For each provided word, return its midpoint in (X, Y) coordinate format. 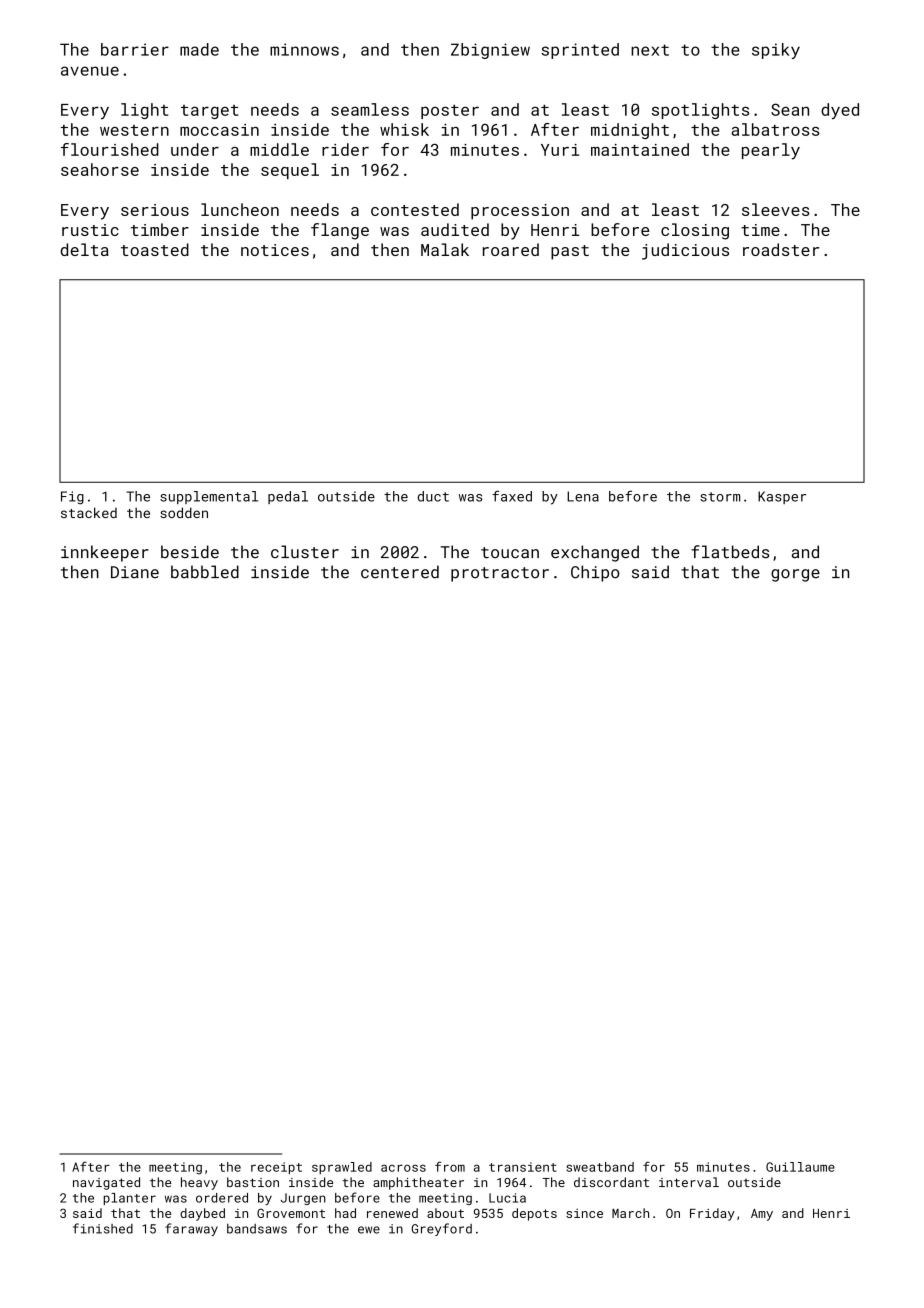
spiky (776, 51)
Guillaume (800, 1167)
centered (400, 572)
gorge (795, 575)
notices (275, 250)
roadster (781, 249)
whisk (404, 129)
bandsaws (257, 1229)
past (570, 252)
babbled (205, 572)
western (134, 130)
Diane (135, 572)
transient (523, 1167)
